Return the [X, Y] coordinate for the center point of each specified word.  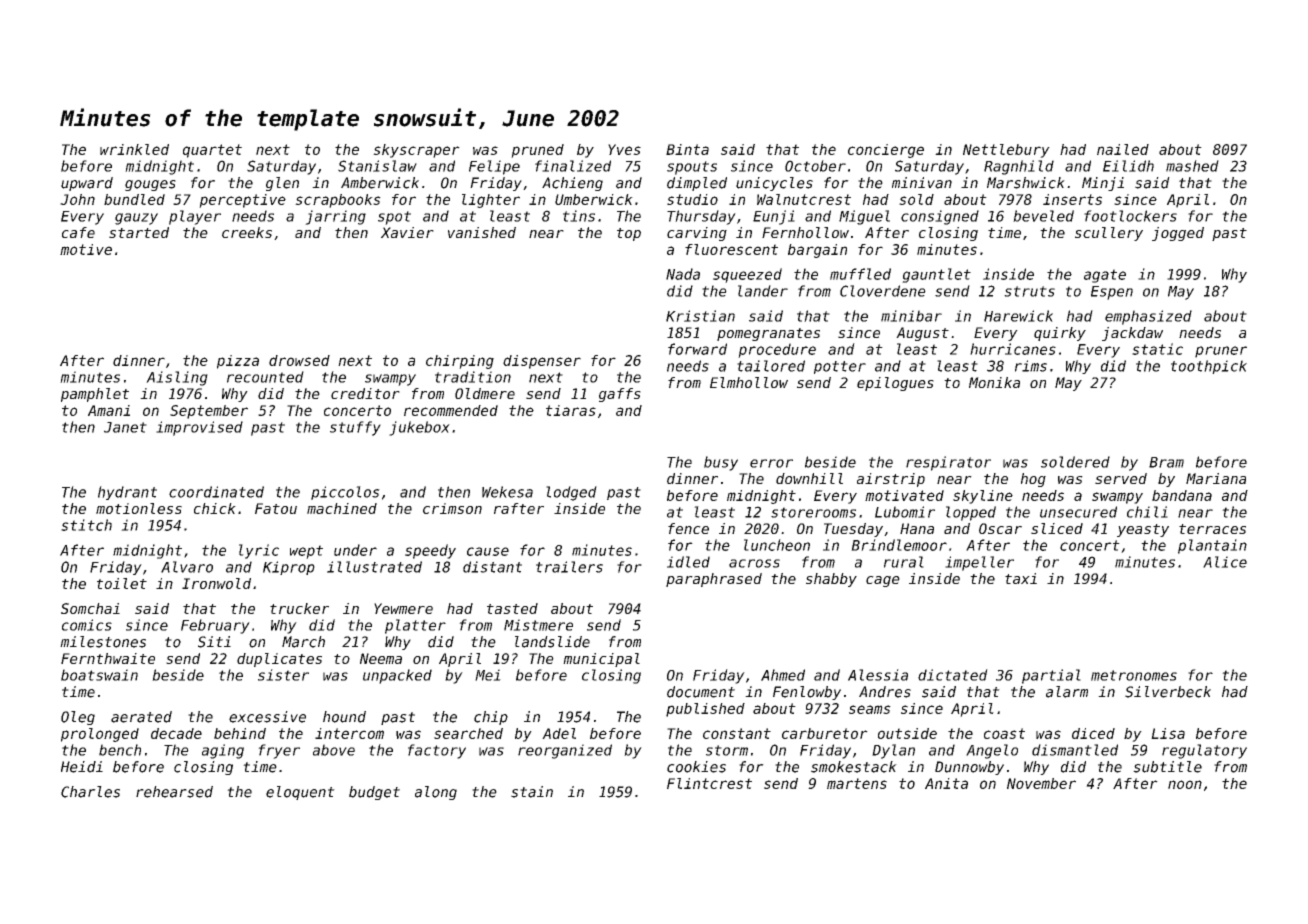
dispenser [542, 362]
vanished [482, 232]
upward [87, 184]
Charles [90, 792]
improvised [199, 428]
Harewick [1018, 316]
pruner [1221, 352]
